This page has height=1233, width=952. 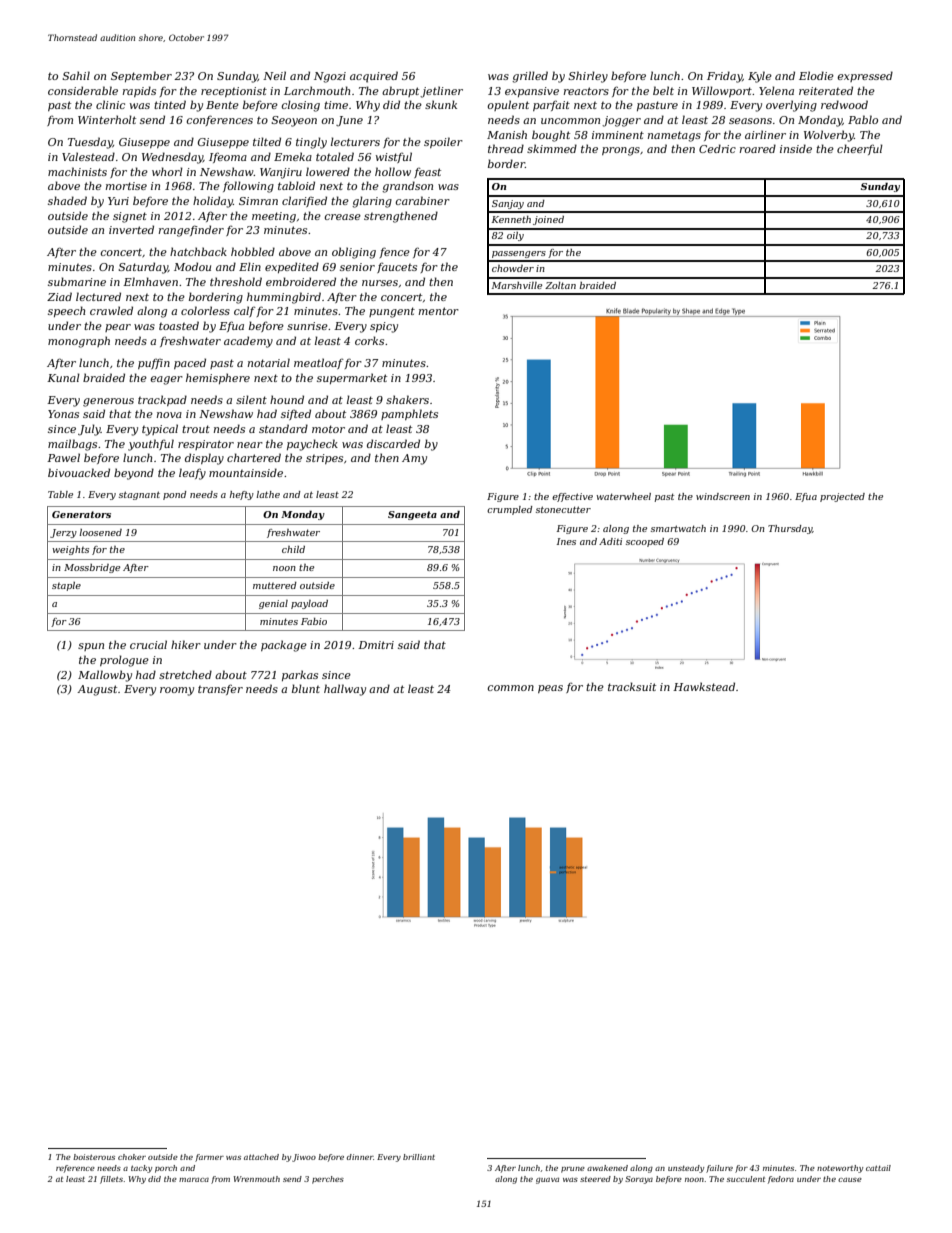 I want to click on Kyle, so click(x=760, y=77).
